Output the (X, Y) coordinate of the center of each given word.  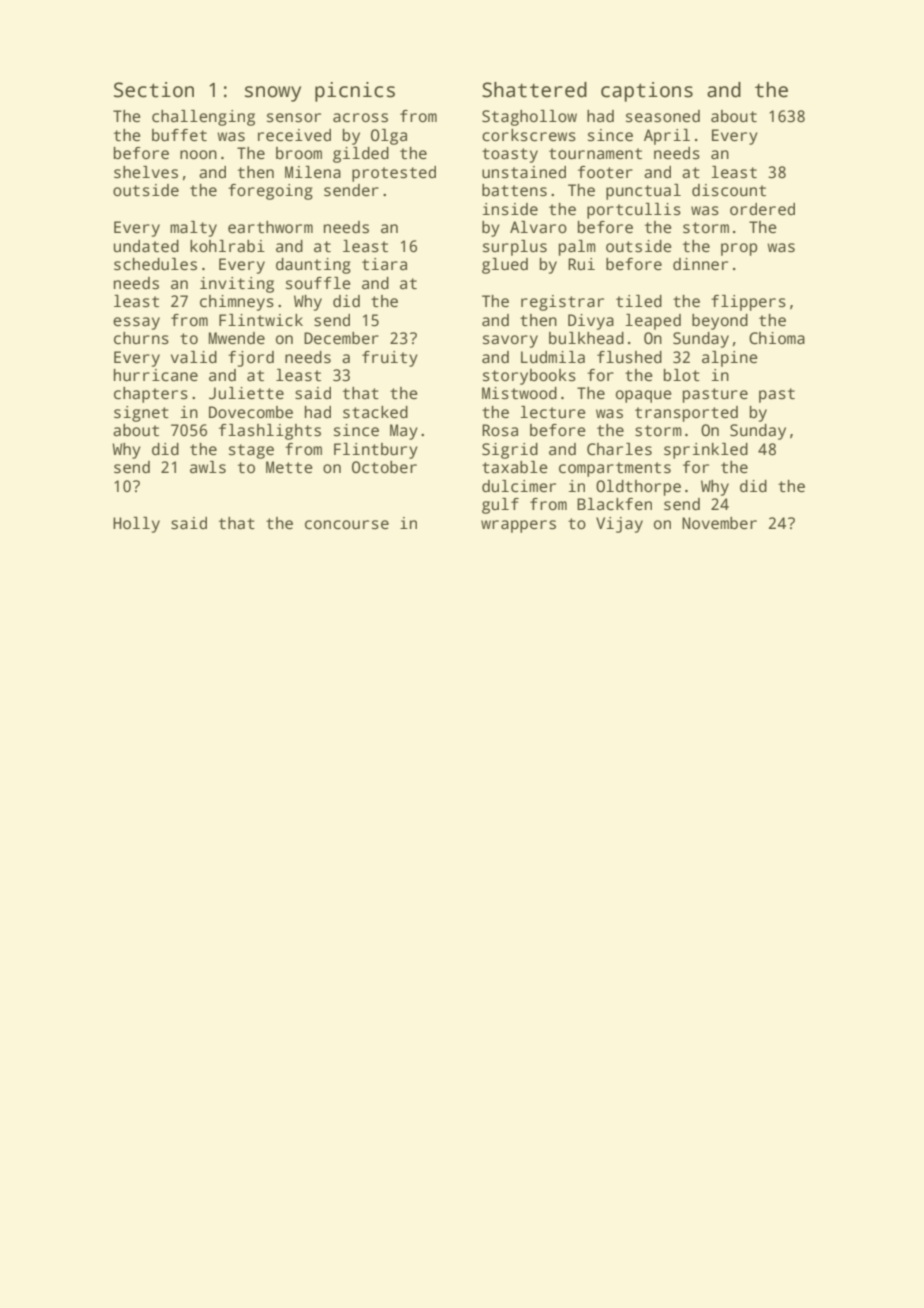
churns (141, 338)
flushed (629, 357)
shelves (146, 172)
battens (514, 190)
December (341, 338)
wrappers (518, 526)
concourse (347, 525)
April (667, 137)
